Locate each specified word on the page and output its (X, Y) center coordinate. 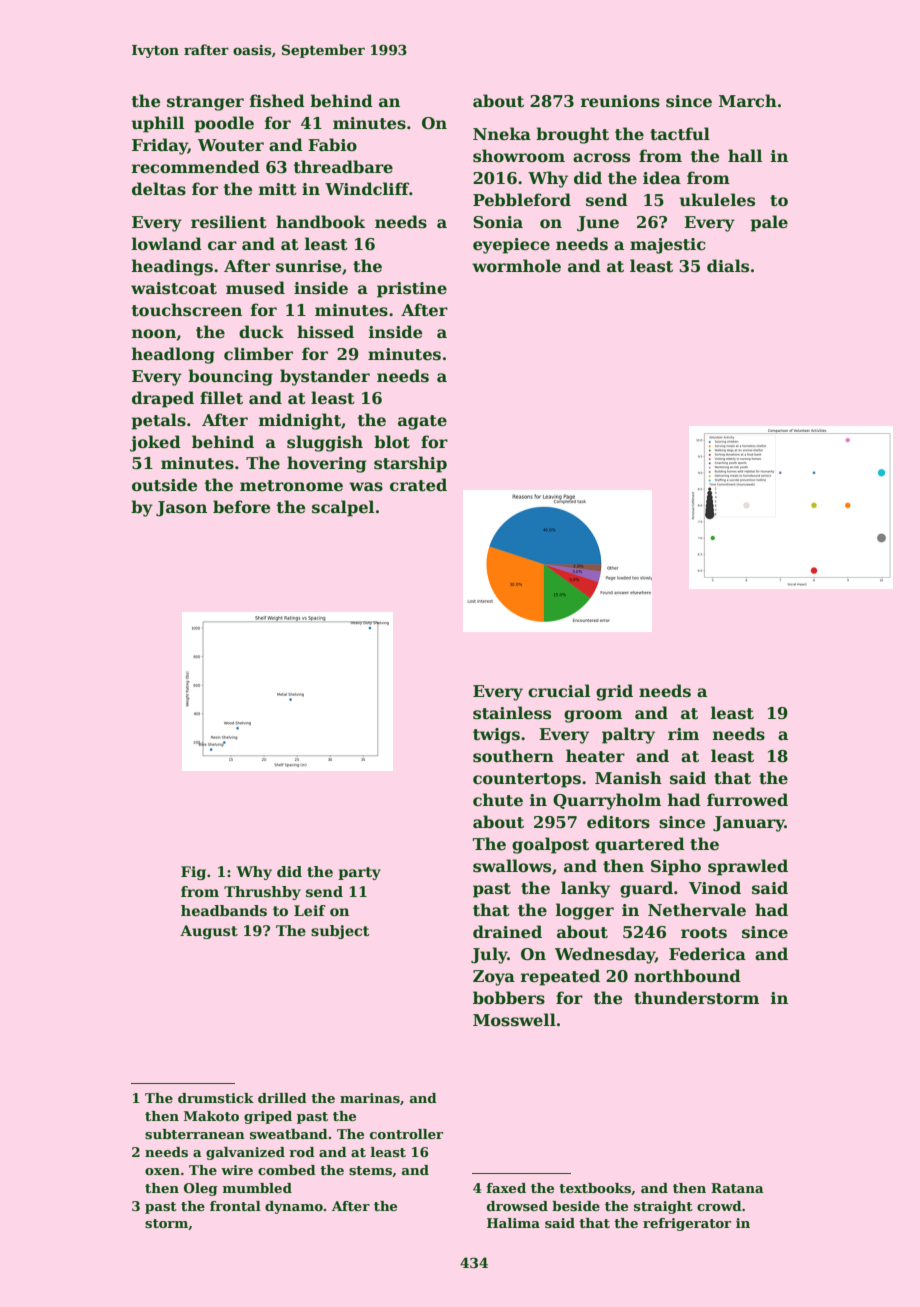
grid (614, 692)
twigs (496, 736)
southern (513, 756)
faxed (506, 1188)
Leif (310, 910)
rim (683, 734)
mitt (278, 189)
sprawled (748, 867)
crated (418, 485)
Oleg (201, 1189)
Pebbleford (522, 200)
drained (507, 932)
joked (155, 443)
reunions (620, 101)
